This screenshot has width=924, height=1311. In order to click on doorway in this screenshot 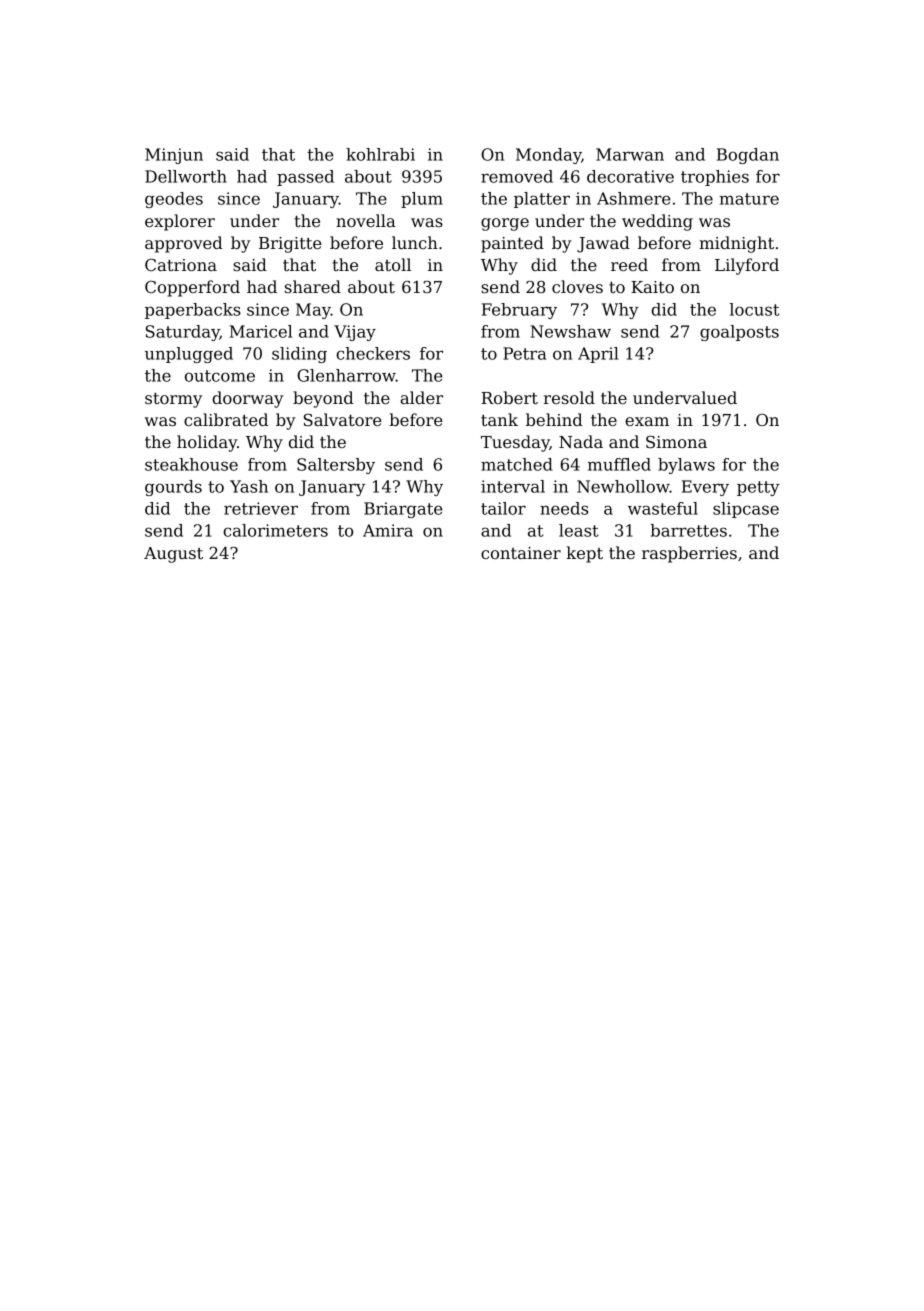, I will do `click(247, 399)`.
